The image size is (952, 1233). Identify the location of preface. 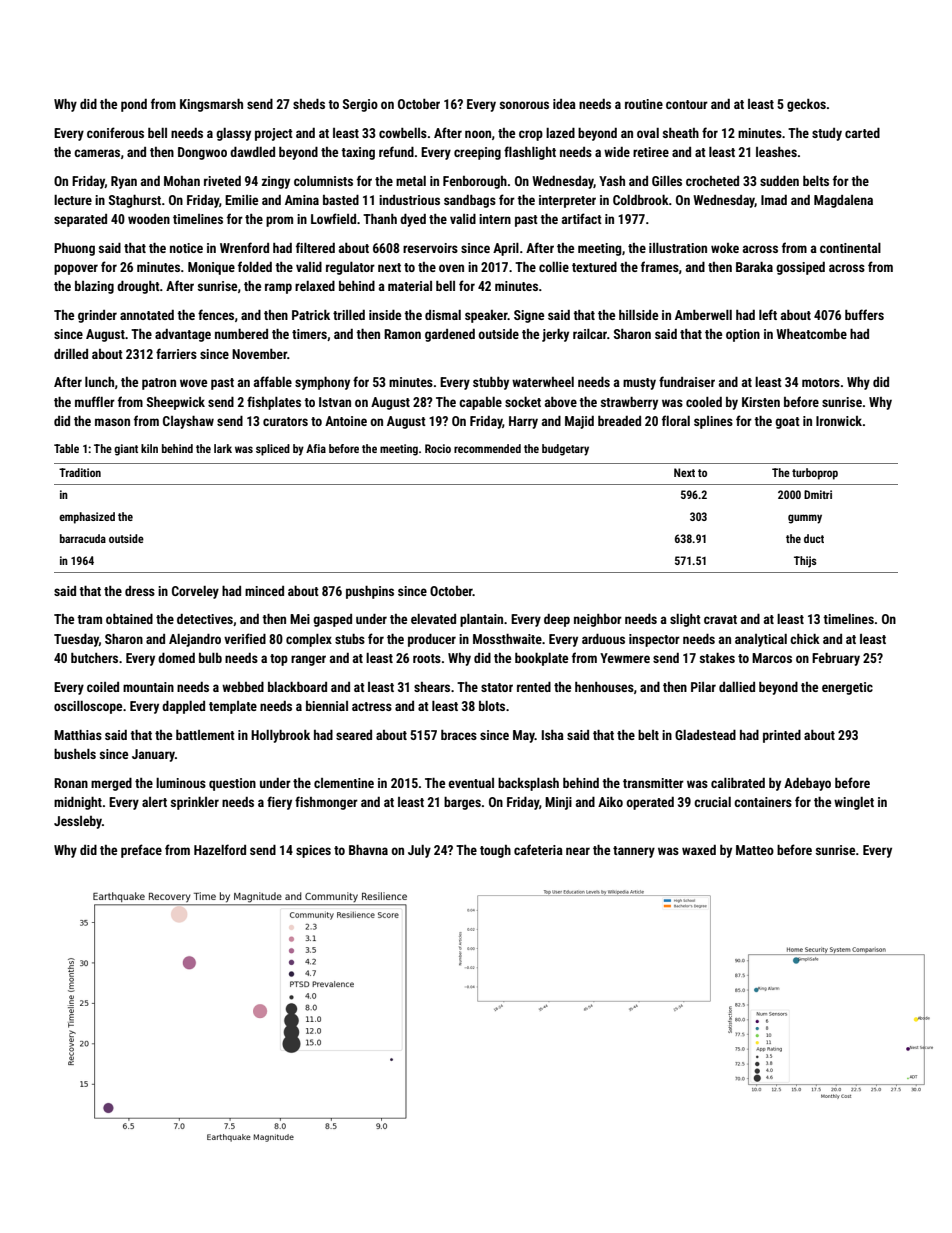
(141, 851).
